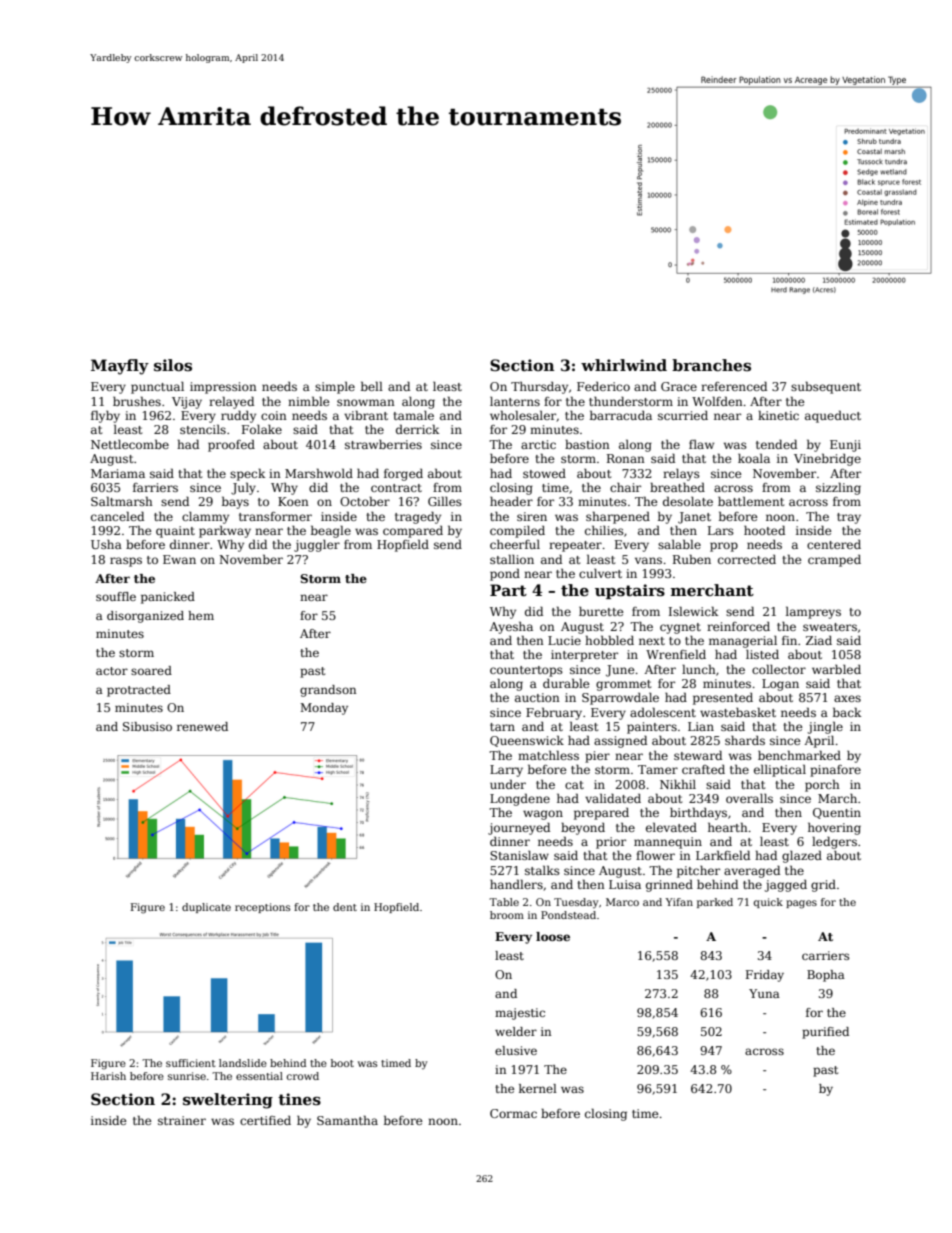 Image resolution: width=952 pixels, height=1233 pixels. I want to click on silos, so click(173, 365).
